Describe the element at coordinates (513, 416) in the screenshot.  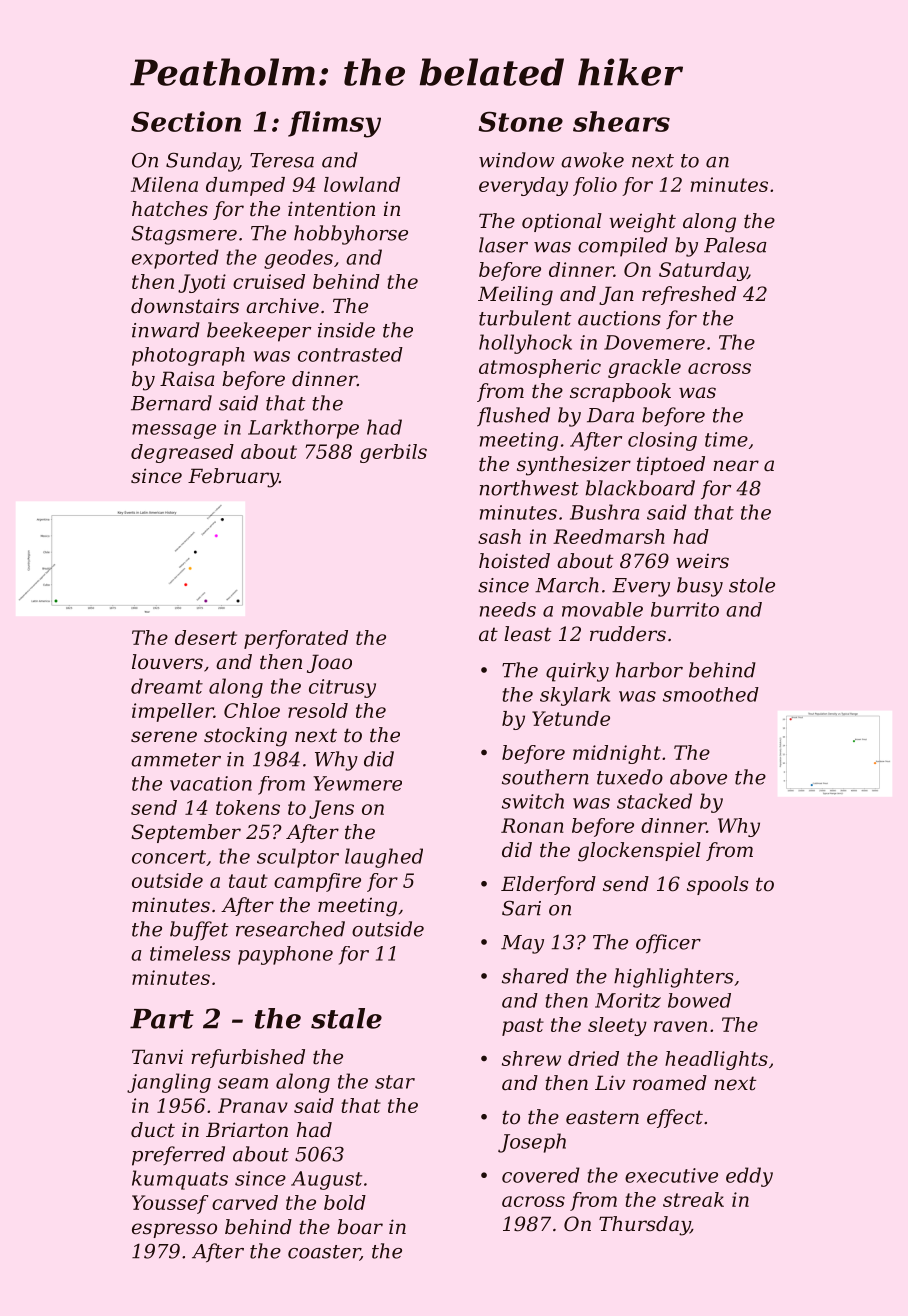
I see `flushed` at that location.
